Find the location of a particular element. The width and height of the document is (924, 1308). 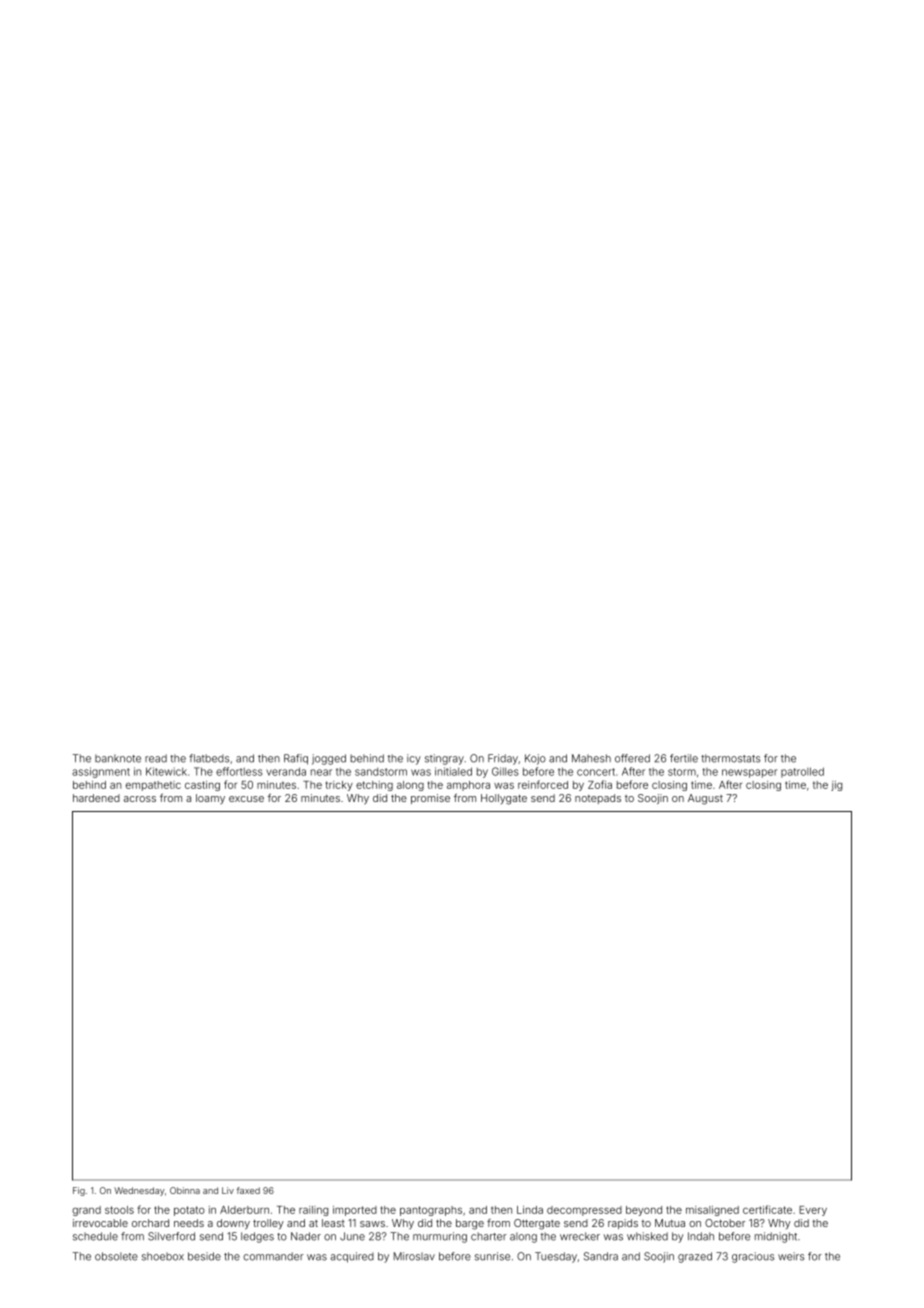

fertile is located at coordinates (684, 758).
